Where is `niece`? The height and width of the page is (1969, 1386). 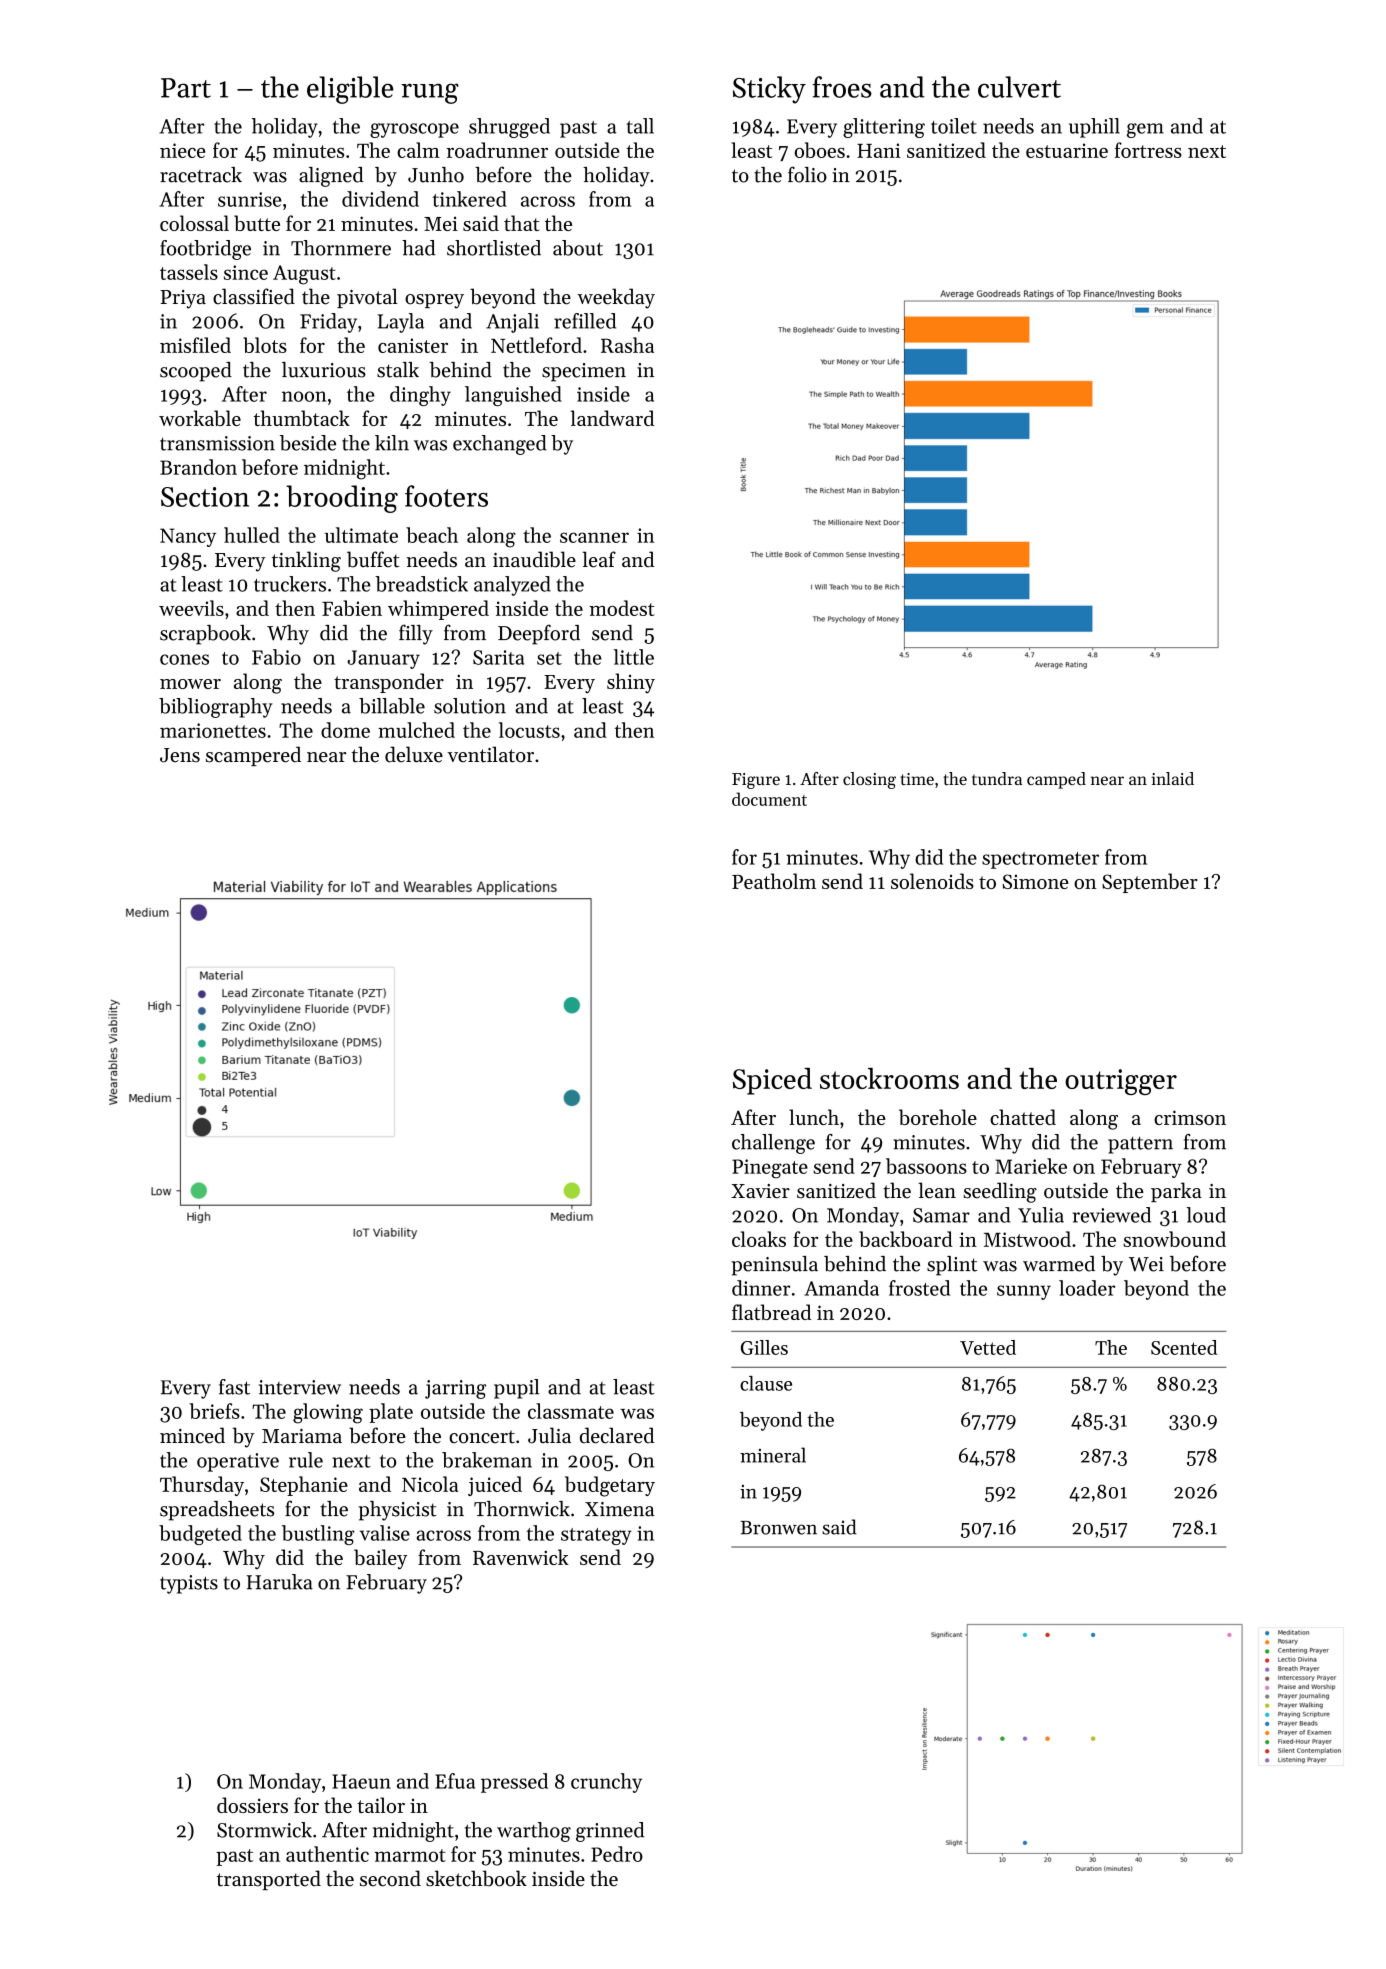
niece is located at coordinates (182, 150).
